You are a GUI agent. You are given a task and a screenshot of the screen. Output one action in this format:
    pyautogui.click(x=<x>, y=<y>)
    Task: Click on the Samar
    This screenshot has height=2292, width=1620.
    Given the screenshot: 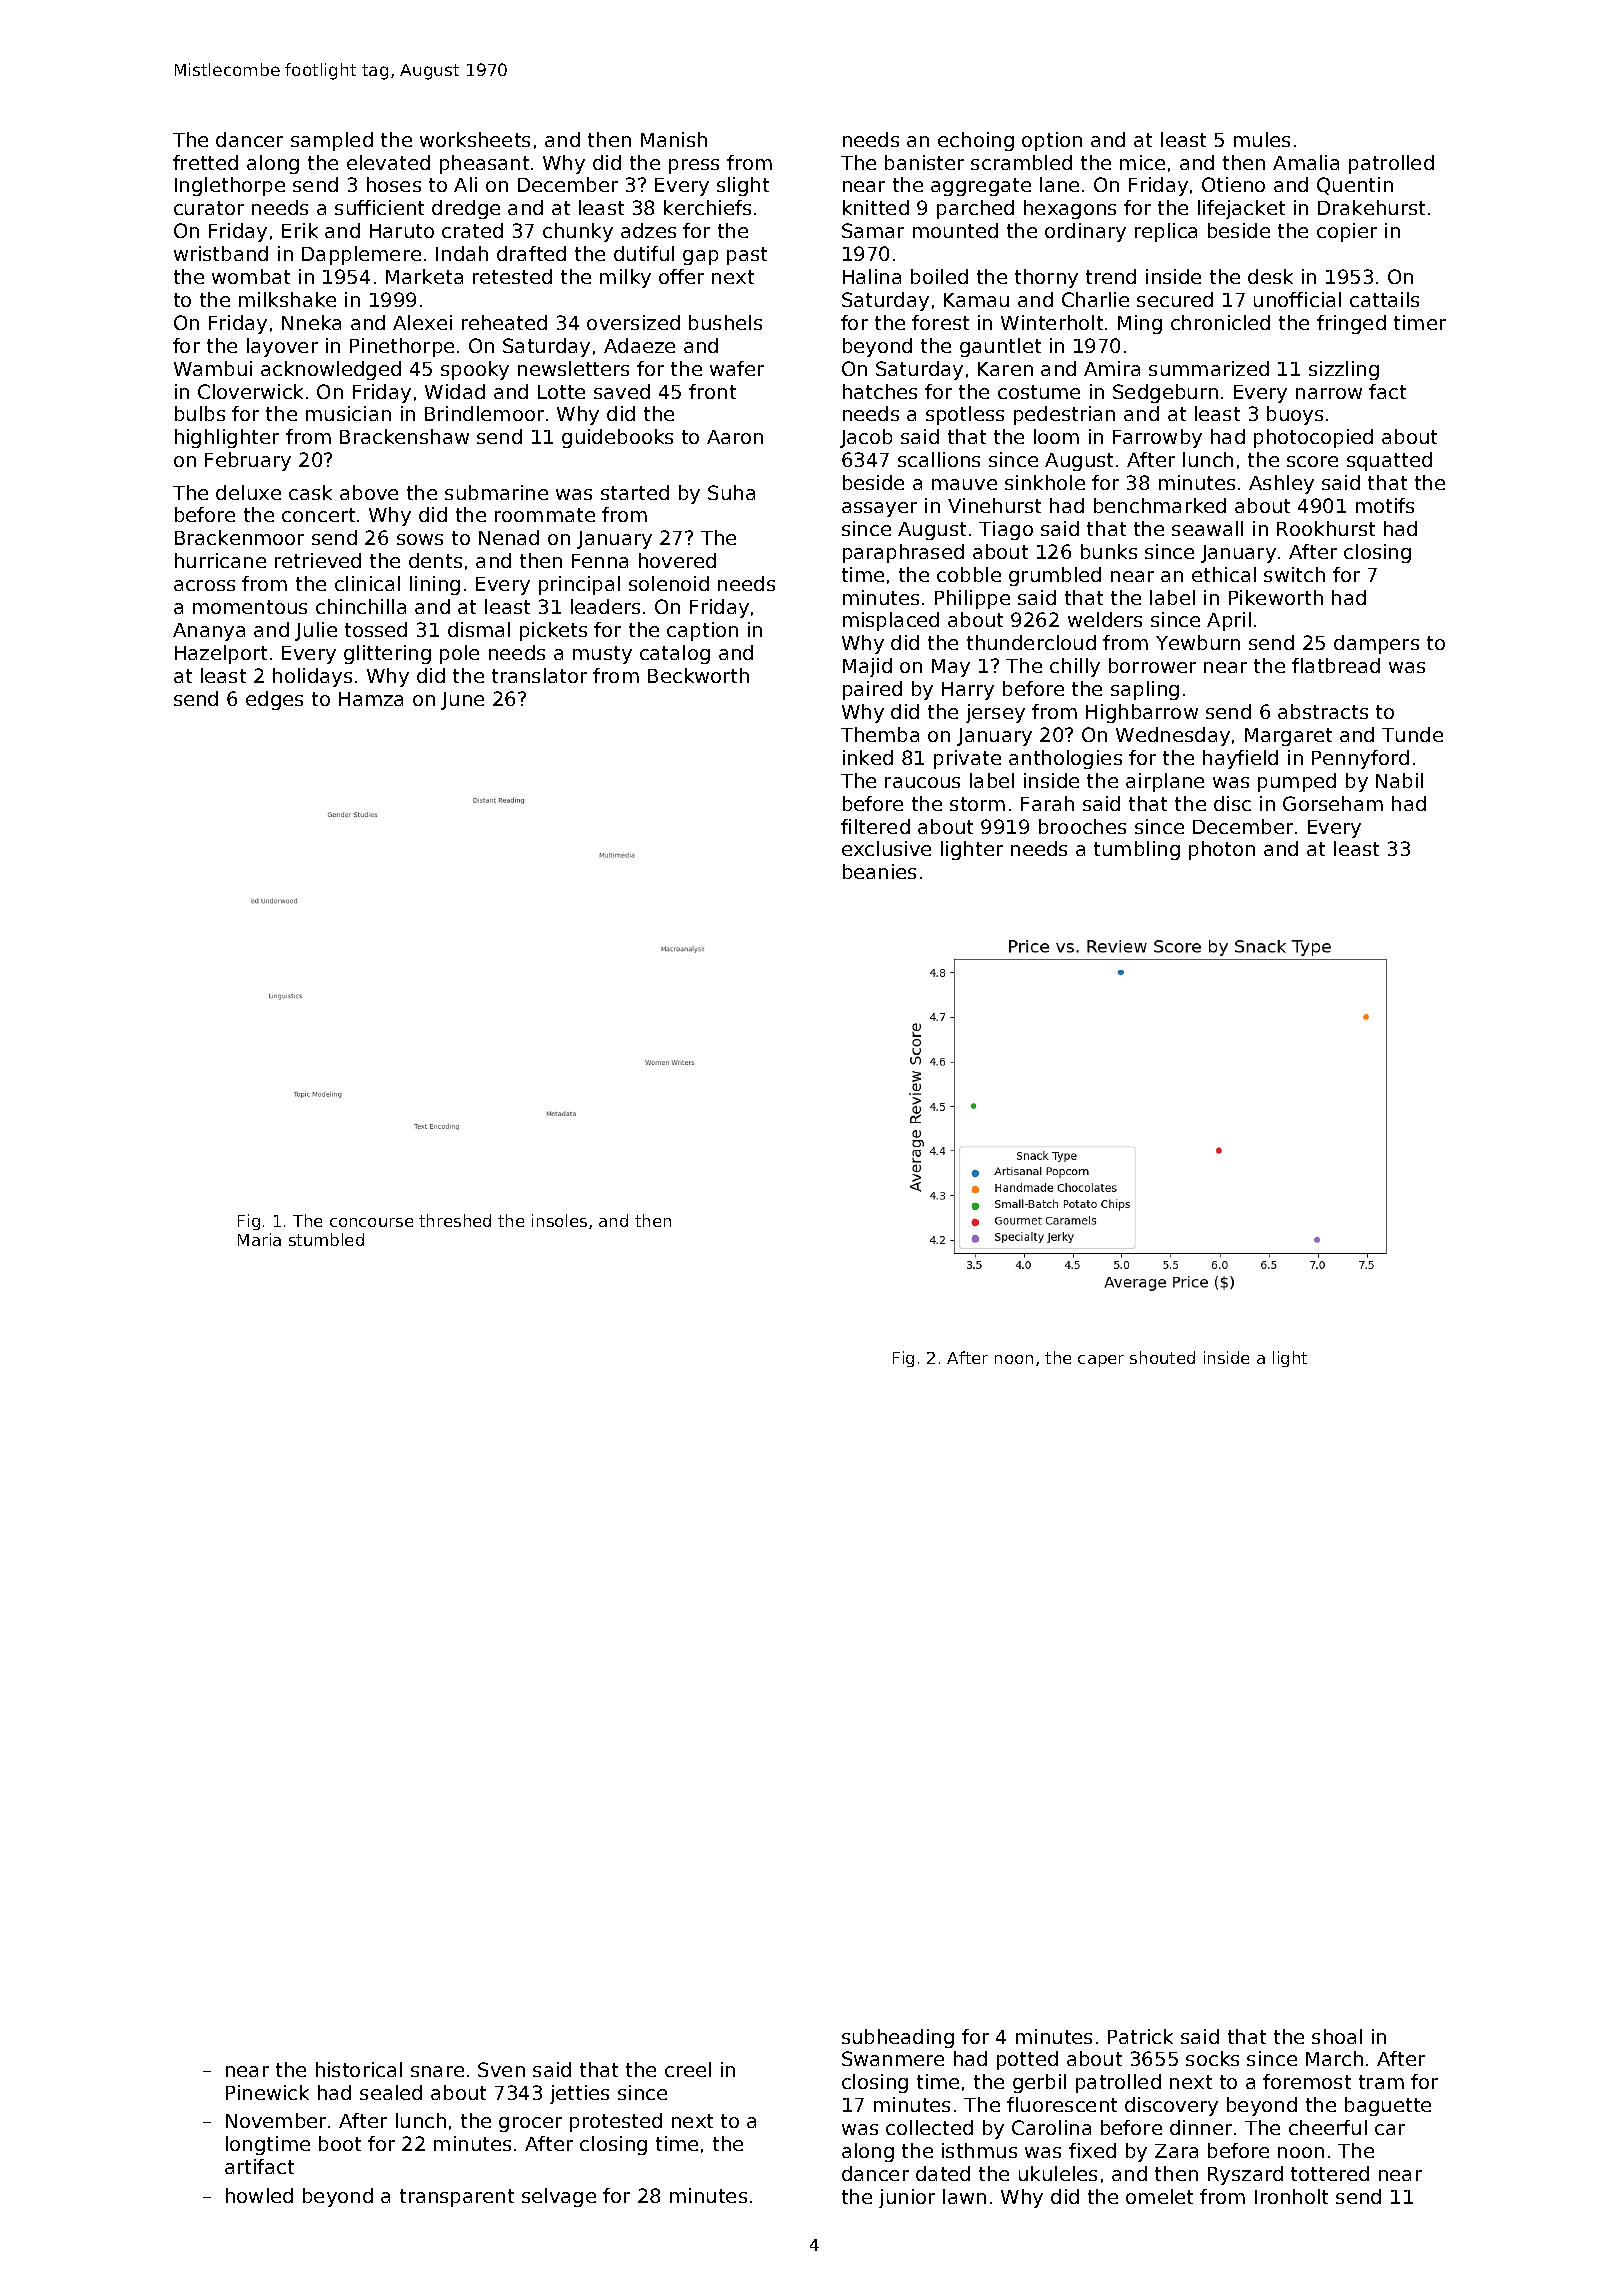 What is the action you would take?
    pyautogui.click(x=873, y=230)
